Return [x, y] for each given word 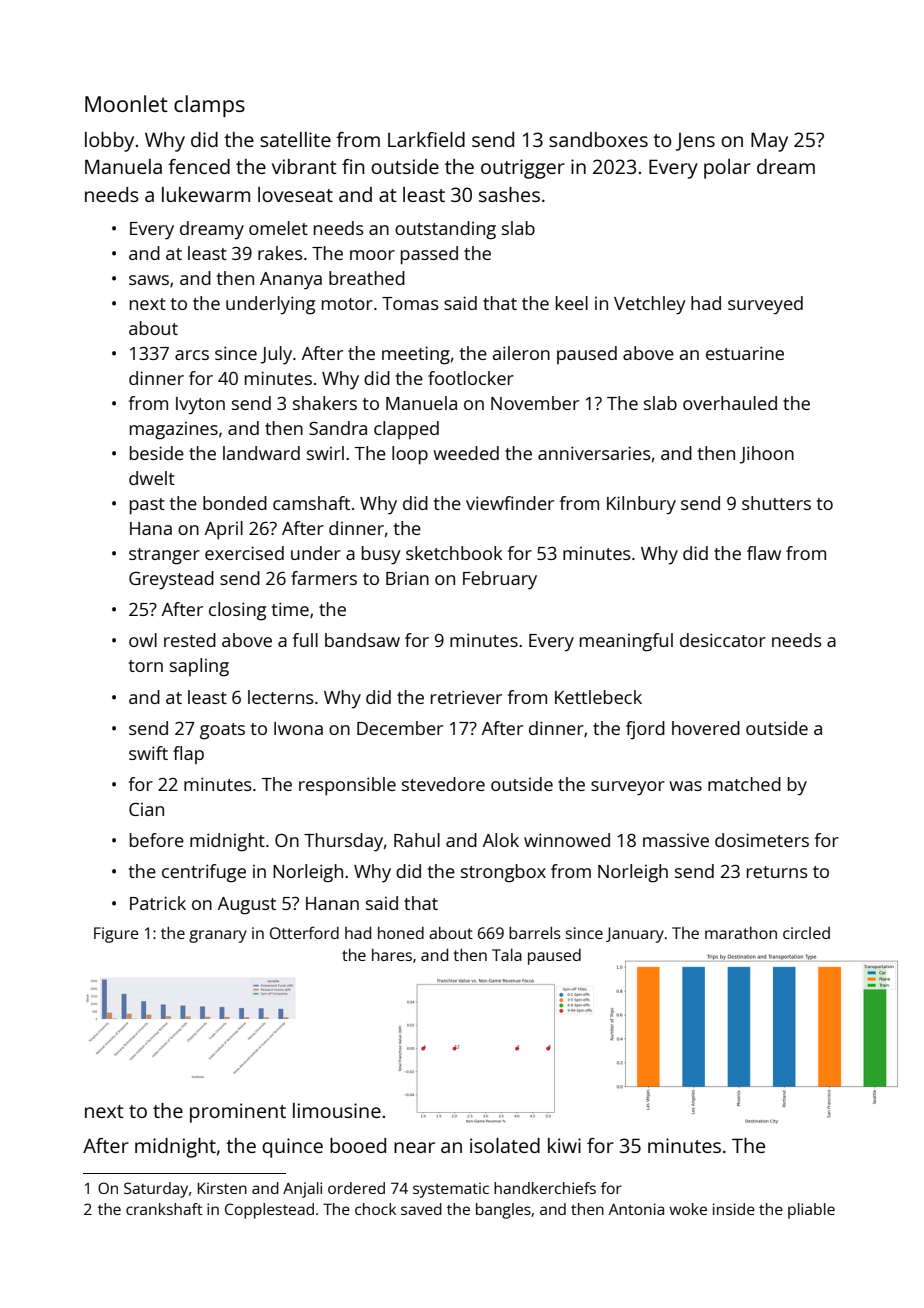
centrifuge [204, 873]
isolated [505, 1145]
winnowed [567, 840]
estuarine [745, 353]
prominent [238, 1113]
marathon [741, 932]
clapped [406, 430]
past [147, 506]
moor [372, 255]
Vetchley [650, 305]
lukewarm [206, 194]
